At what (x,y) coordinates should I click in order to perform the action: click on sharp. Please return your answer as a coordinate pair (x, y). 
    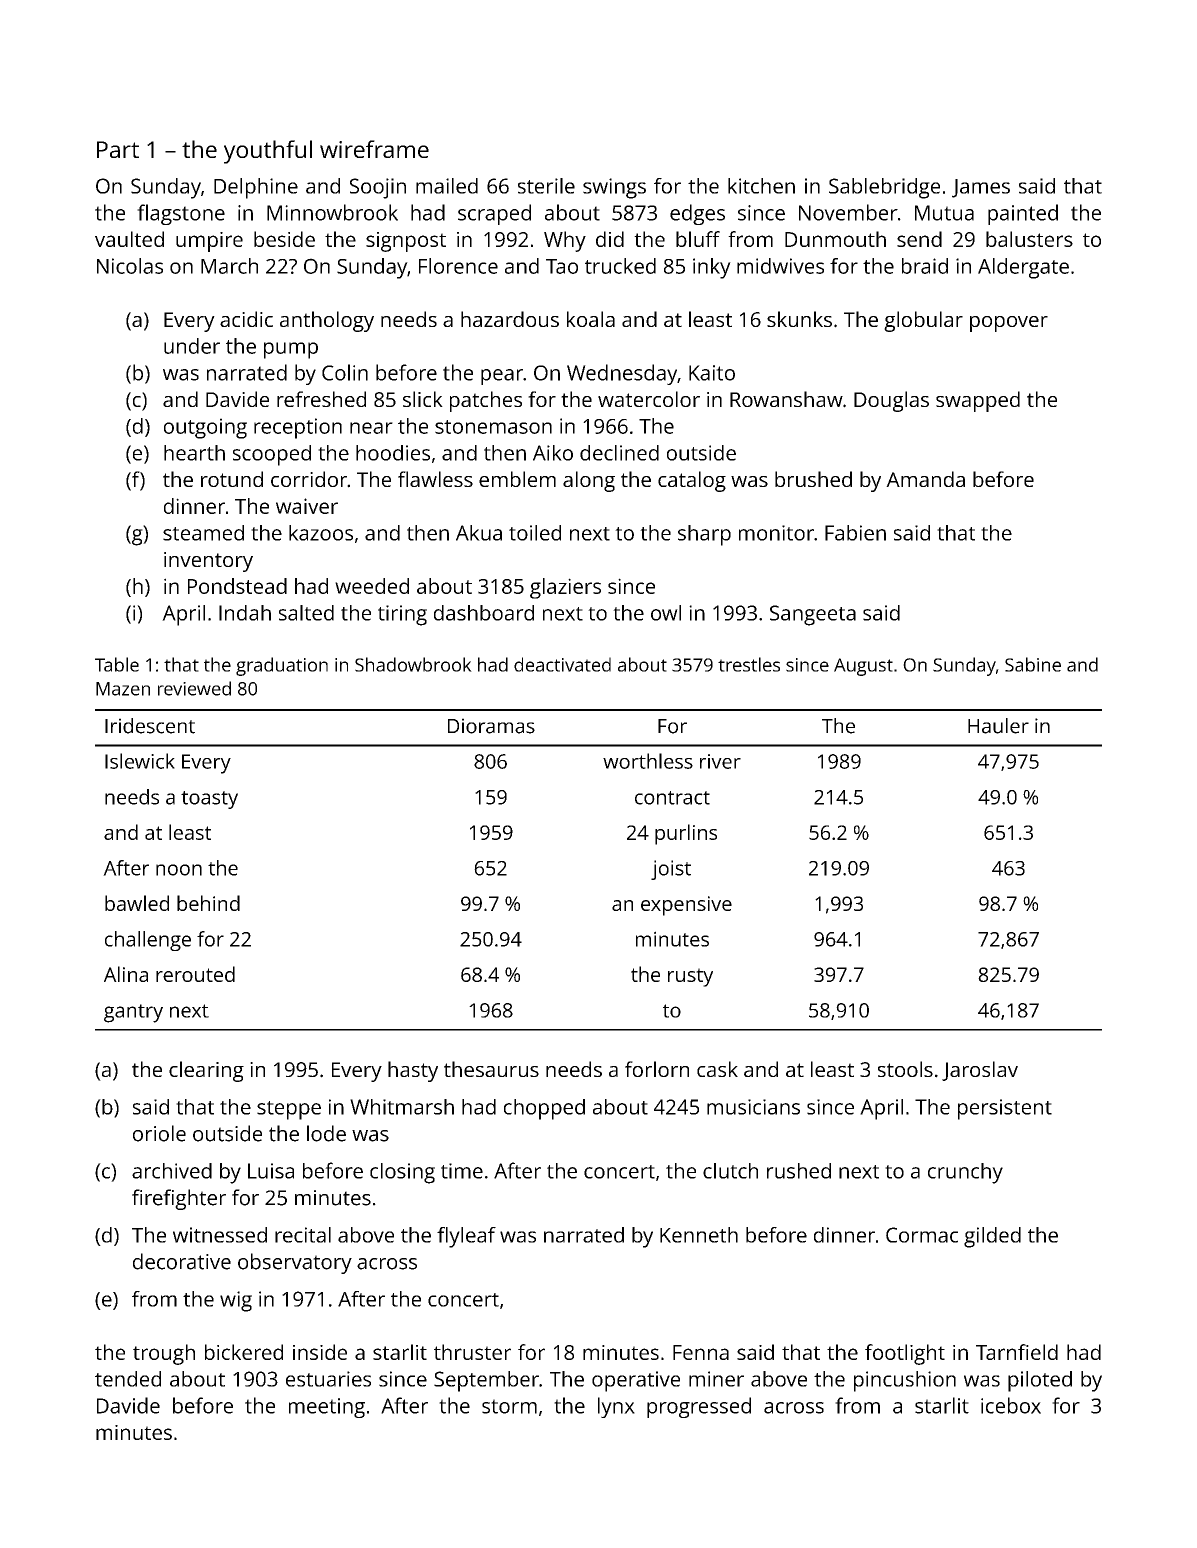
    Looking at the image, I should click on (704, 535).
